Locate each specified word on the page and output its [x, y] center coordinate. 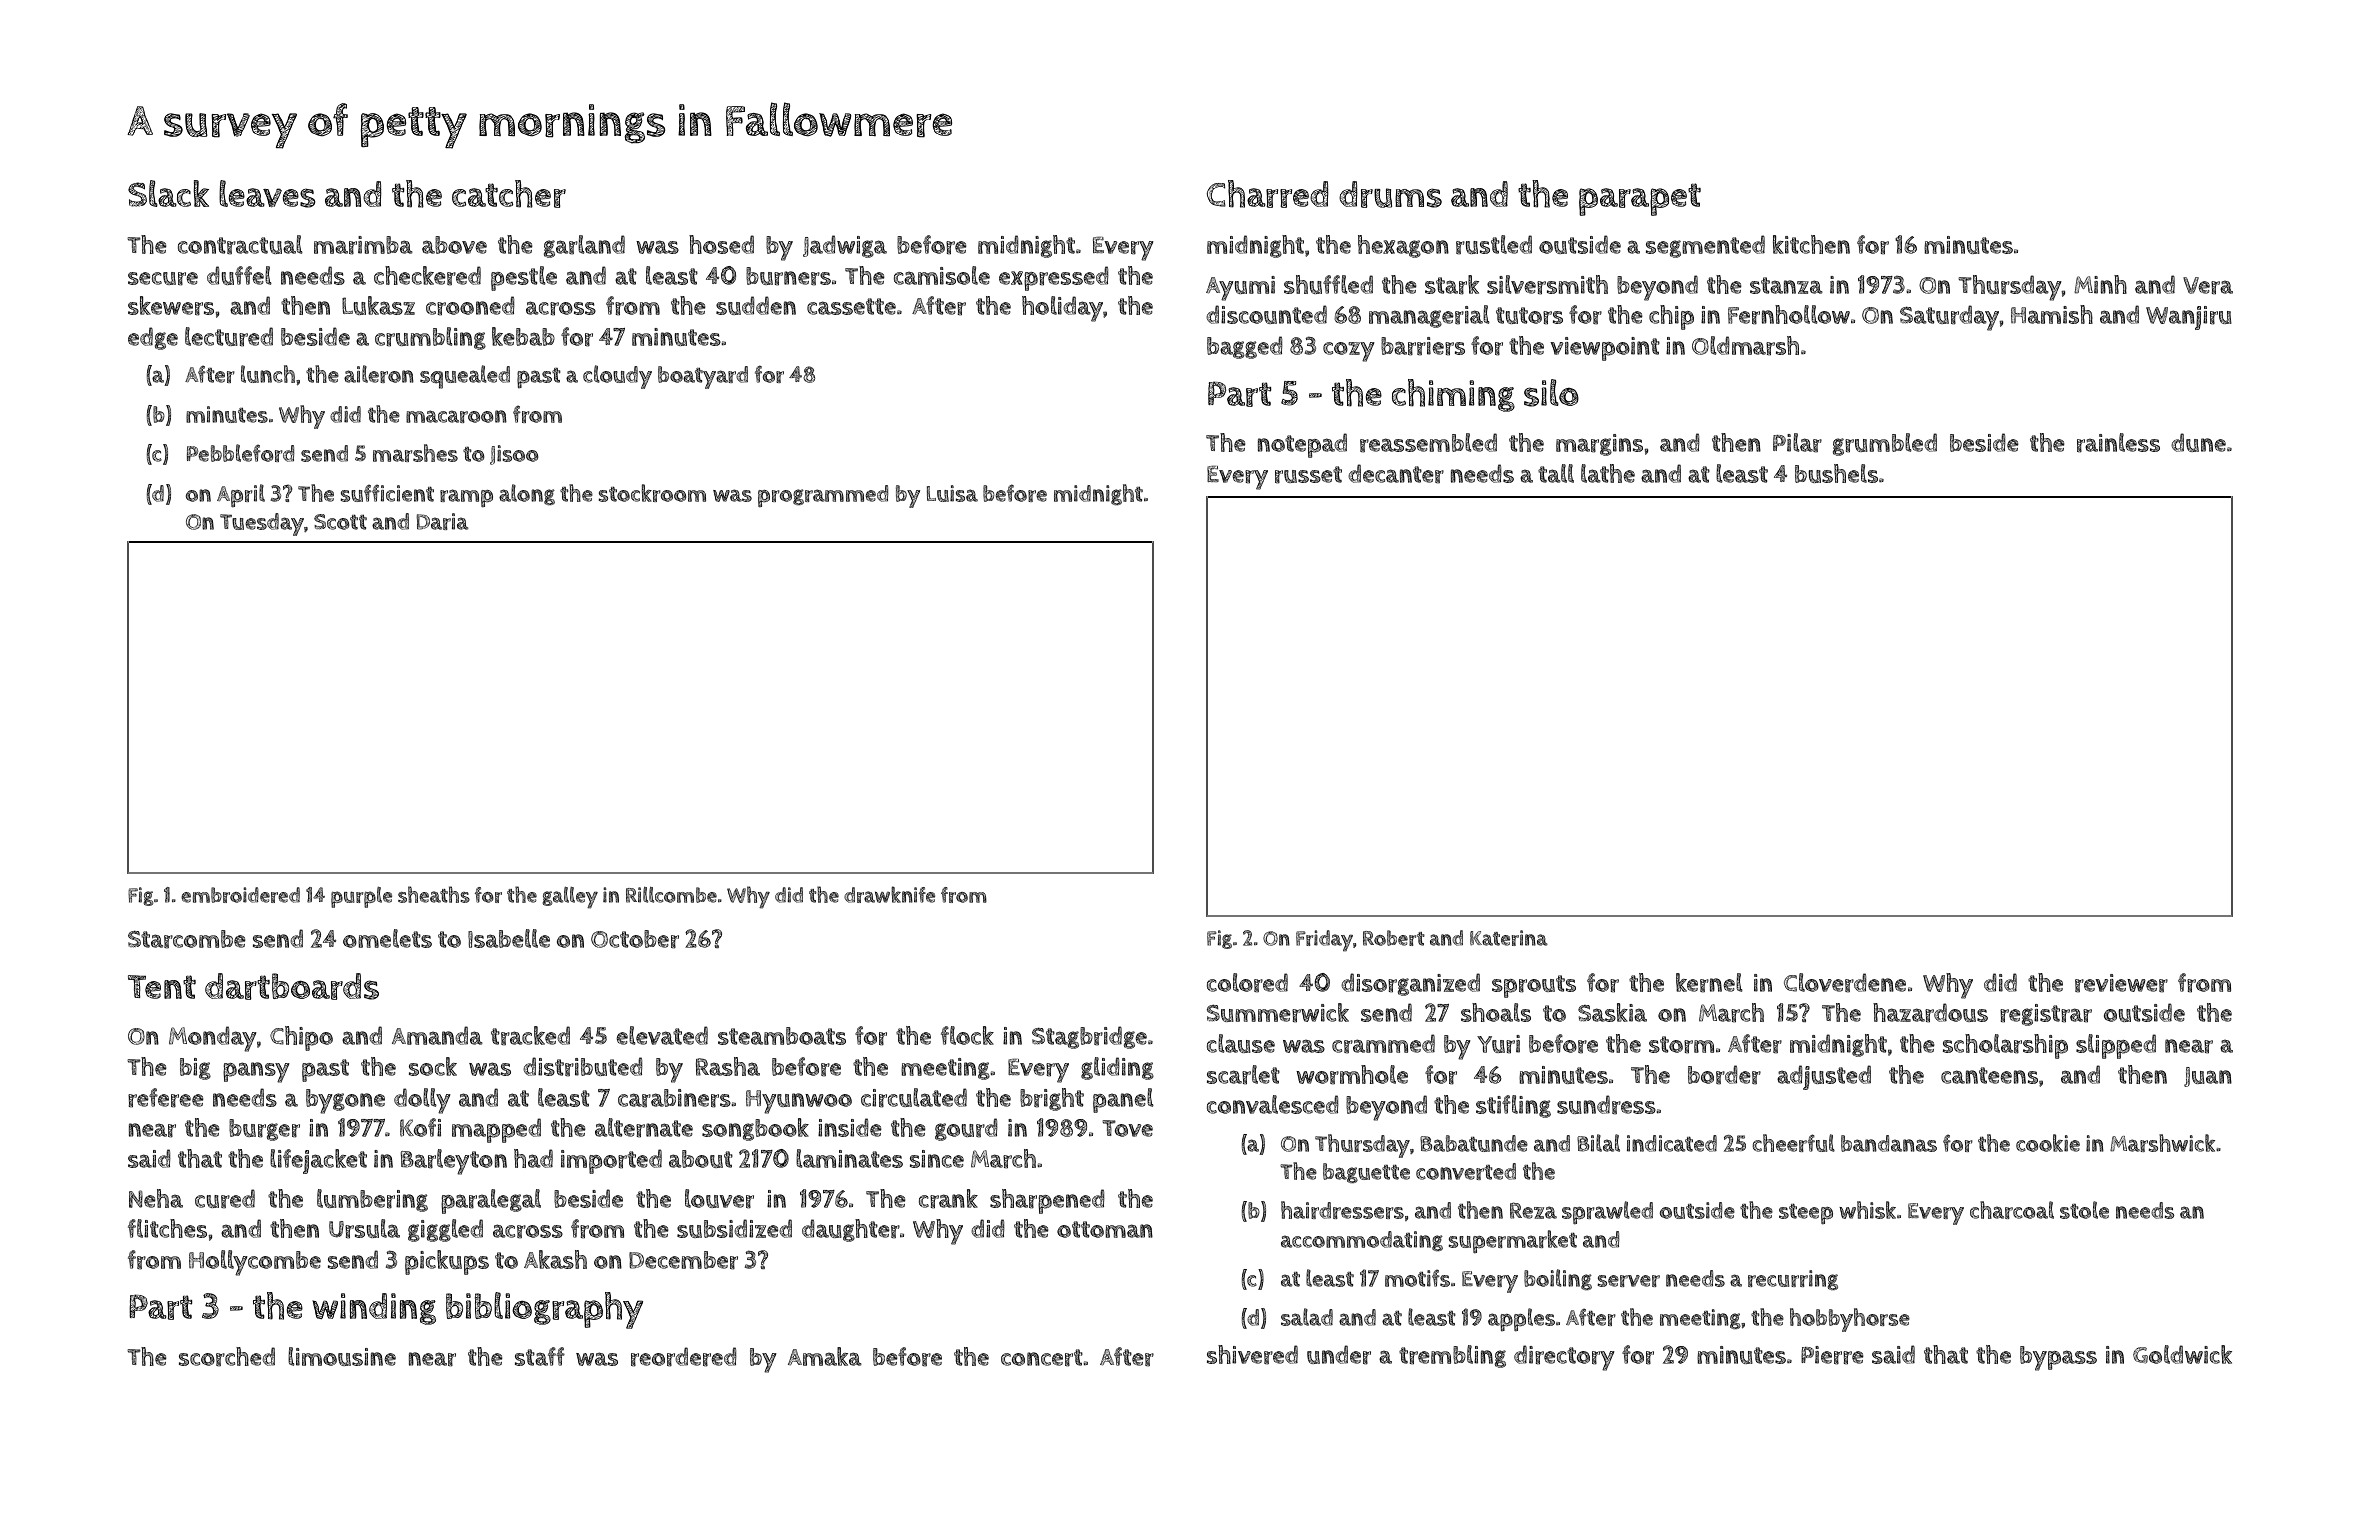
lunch [268, 374]
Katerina [1509, 938]
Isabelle [509, 938]
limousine [342, 1356]
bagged [1245, 347]
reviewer [2121, 983]
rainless [2118, 443]
